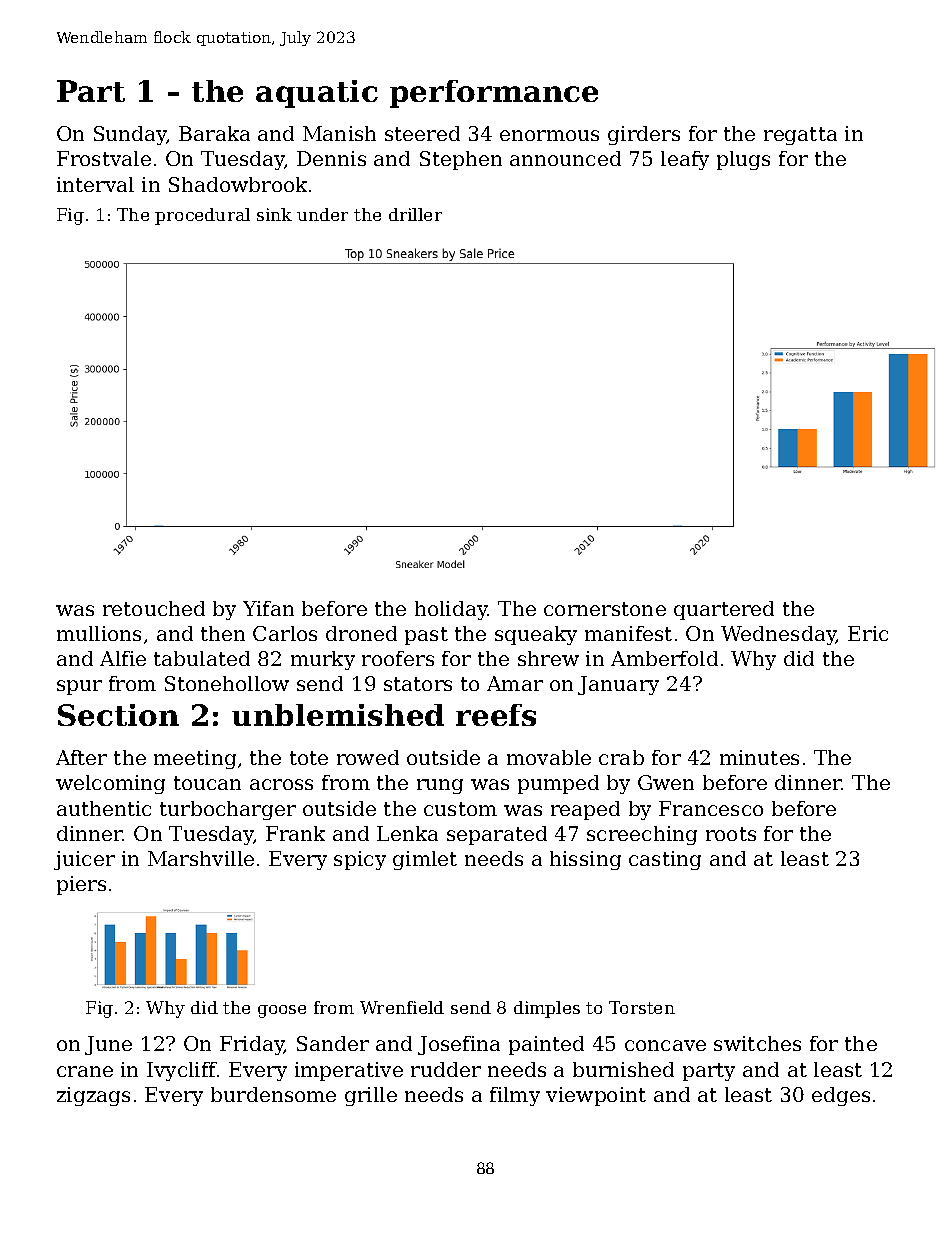 The width and height of the page is (952, 1233). I want to click on Eric, so click(868, 633).
